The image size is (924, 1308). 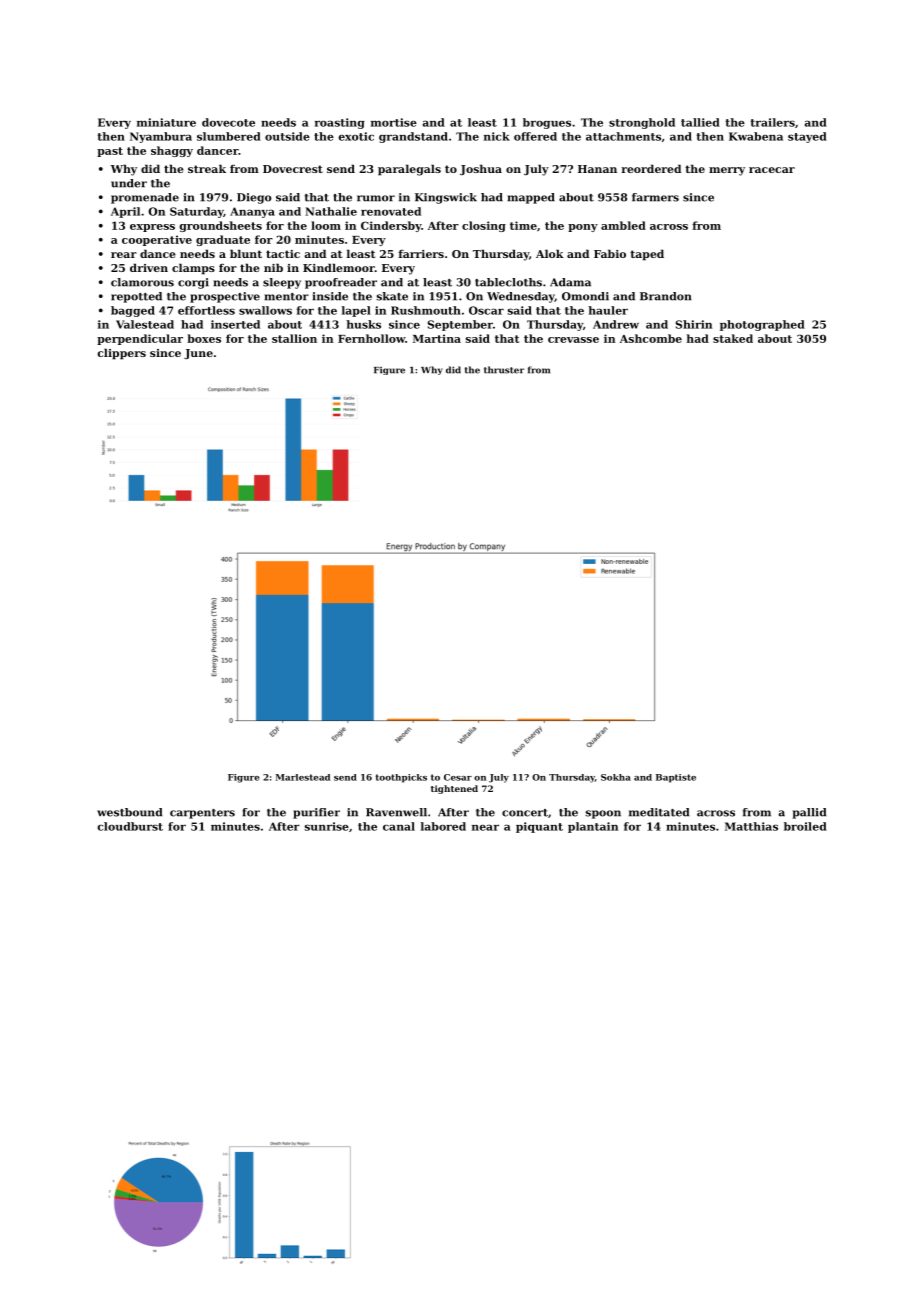 I want to click on prospective, so click(x=225, y=297).
